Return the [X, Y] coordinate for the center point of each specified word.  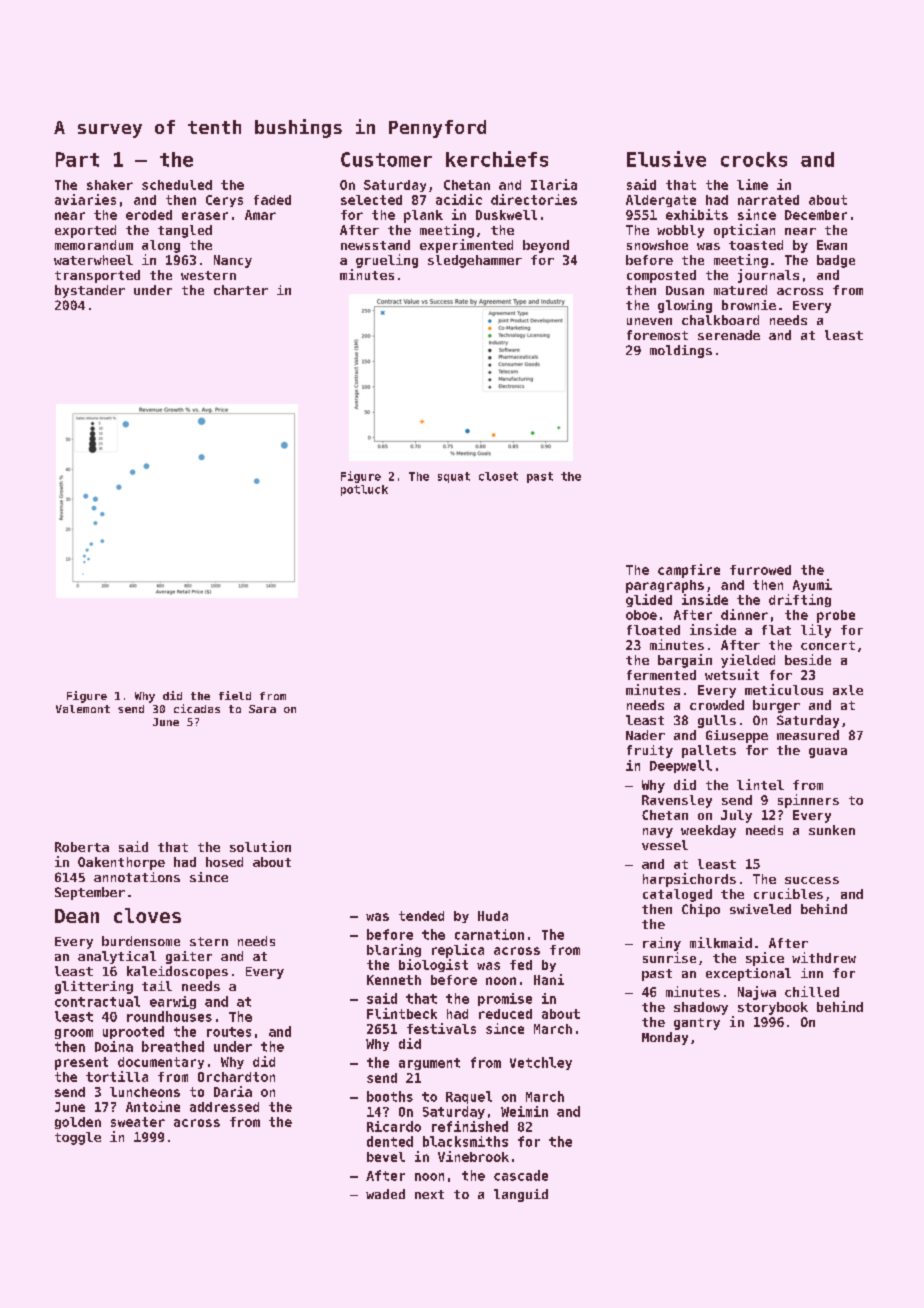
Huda [493, 916]
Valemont [83, 709]
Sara [262, 709]
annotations [137, 877]
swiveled [760, 909]
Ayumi [812, 585]
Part [77, 159]
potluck [364, 490]
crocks [754, 159]
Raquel [469, 1097]
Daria [233, 1091]
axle [848, 690]
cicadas [197, 708]
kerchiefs [497, 159]
